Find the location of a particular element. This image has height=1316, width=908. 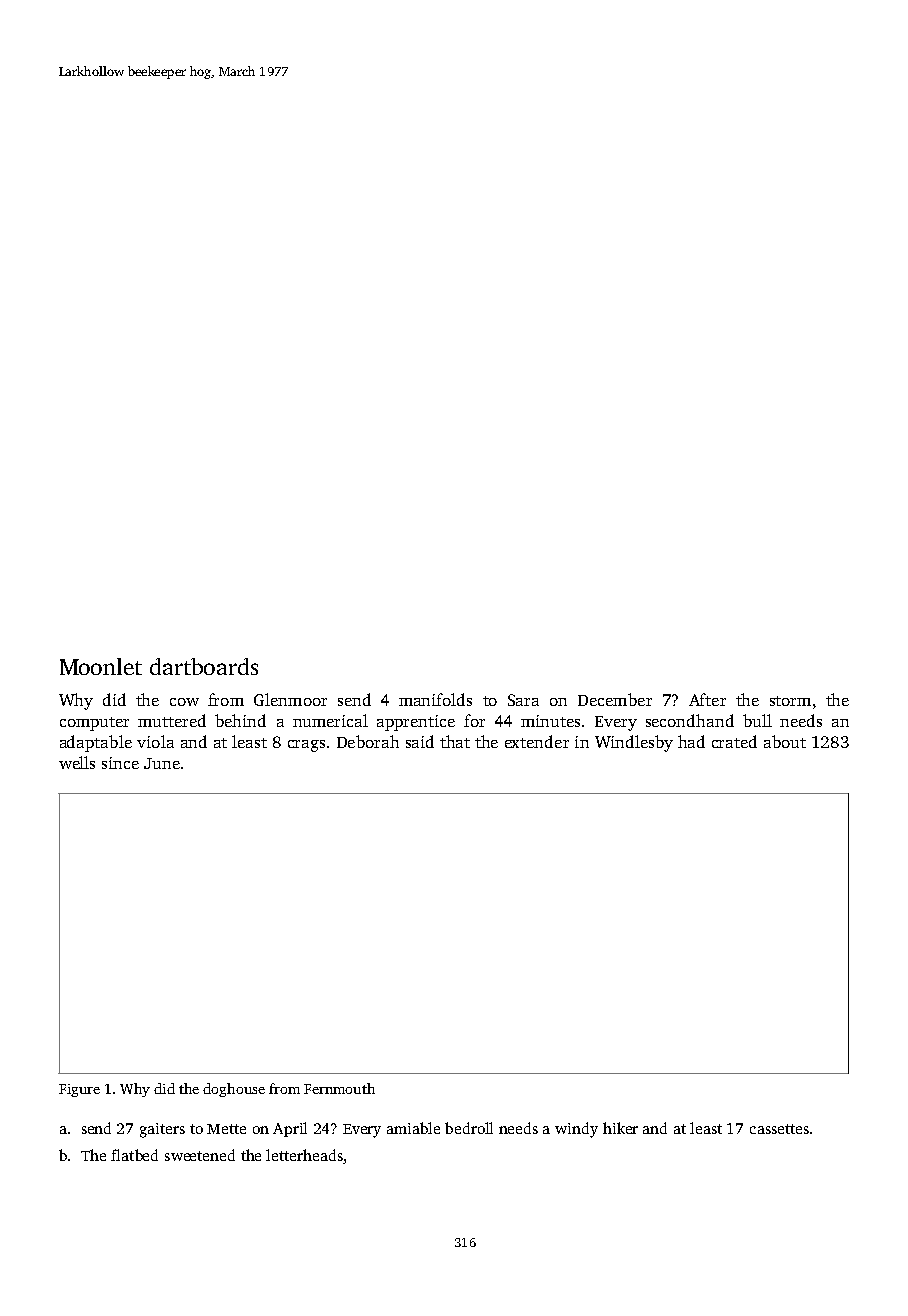

extender is located at coordinates (537, 741).
